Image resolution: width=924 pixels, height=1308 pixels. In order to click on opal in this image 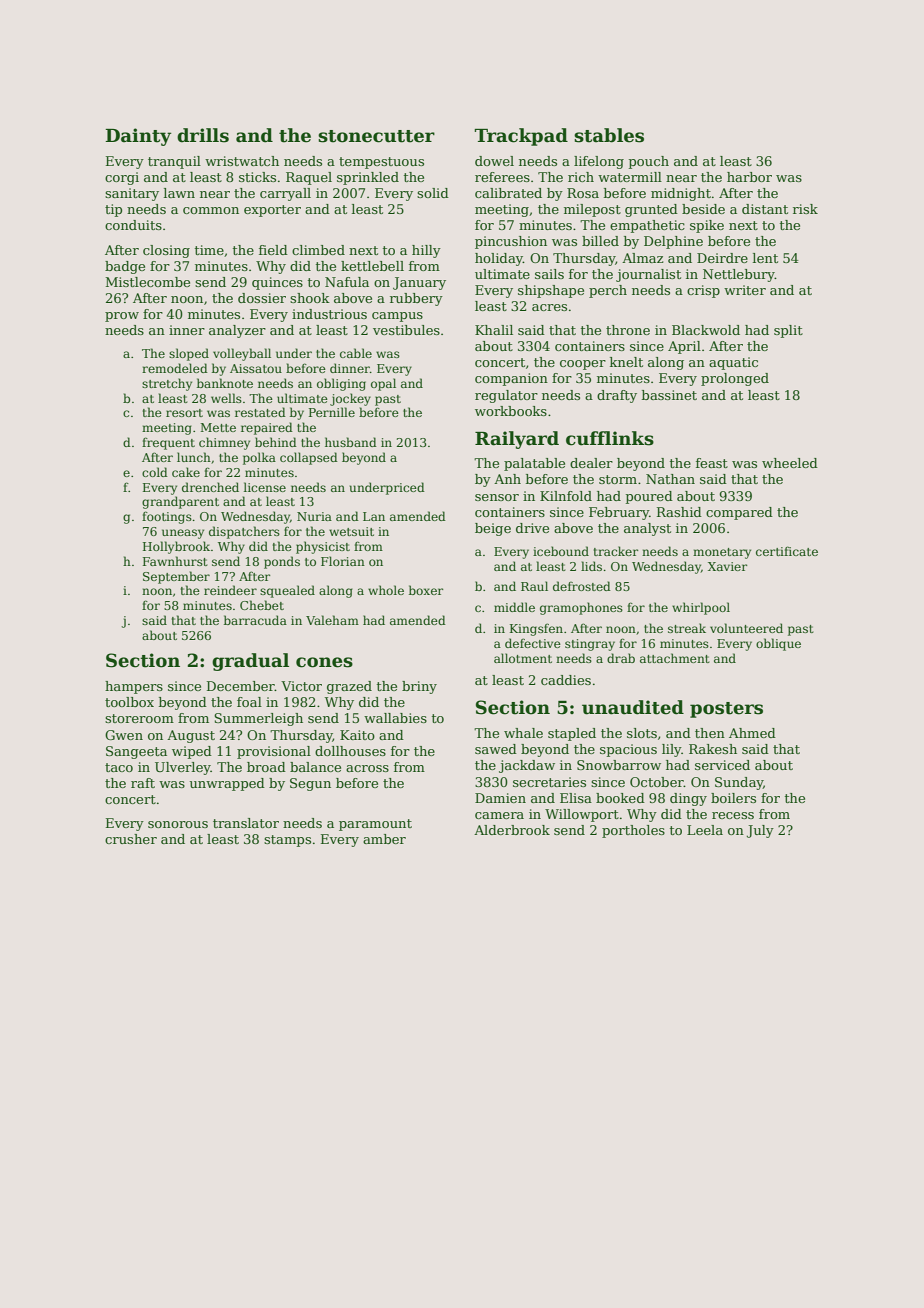, I will do `click(383, 384)`.
